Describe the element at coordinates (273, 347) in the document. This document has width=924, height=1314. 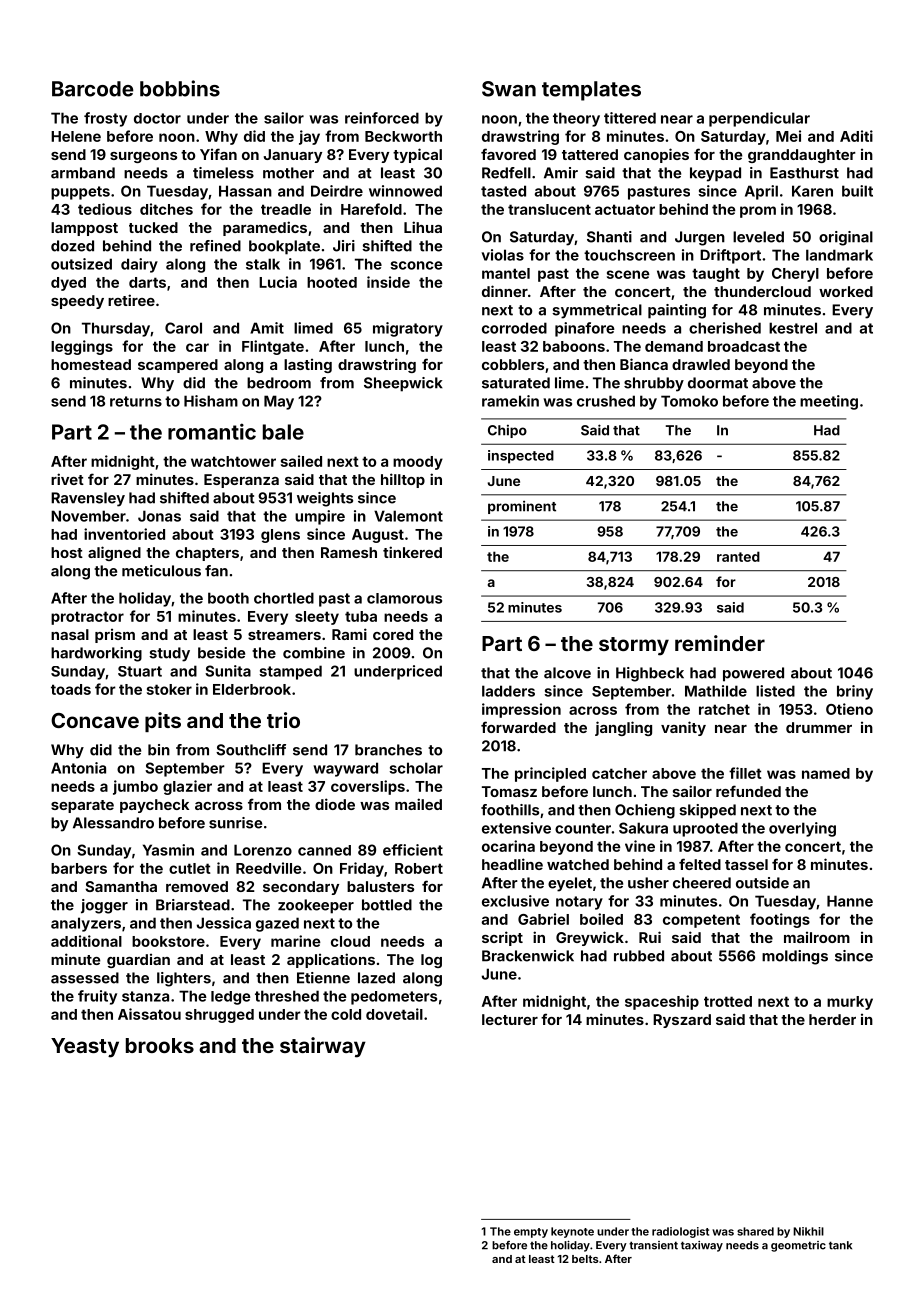
I see `Flintgate` at that location.
